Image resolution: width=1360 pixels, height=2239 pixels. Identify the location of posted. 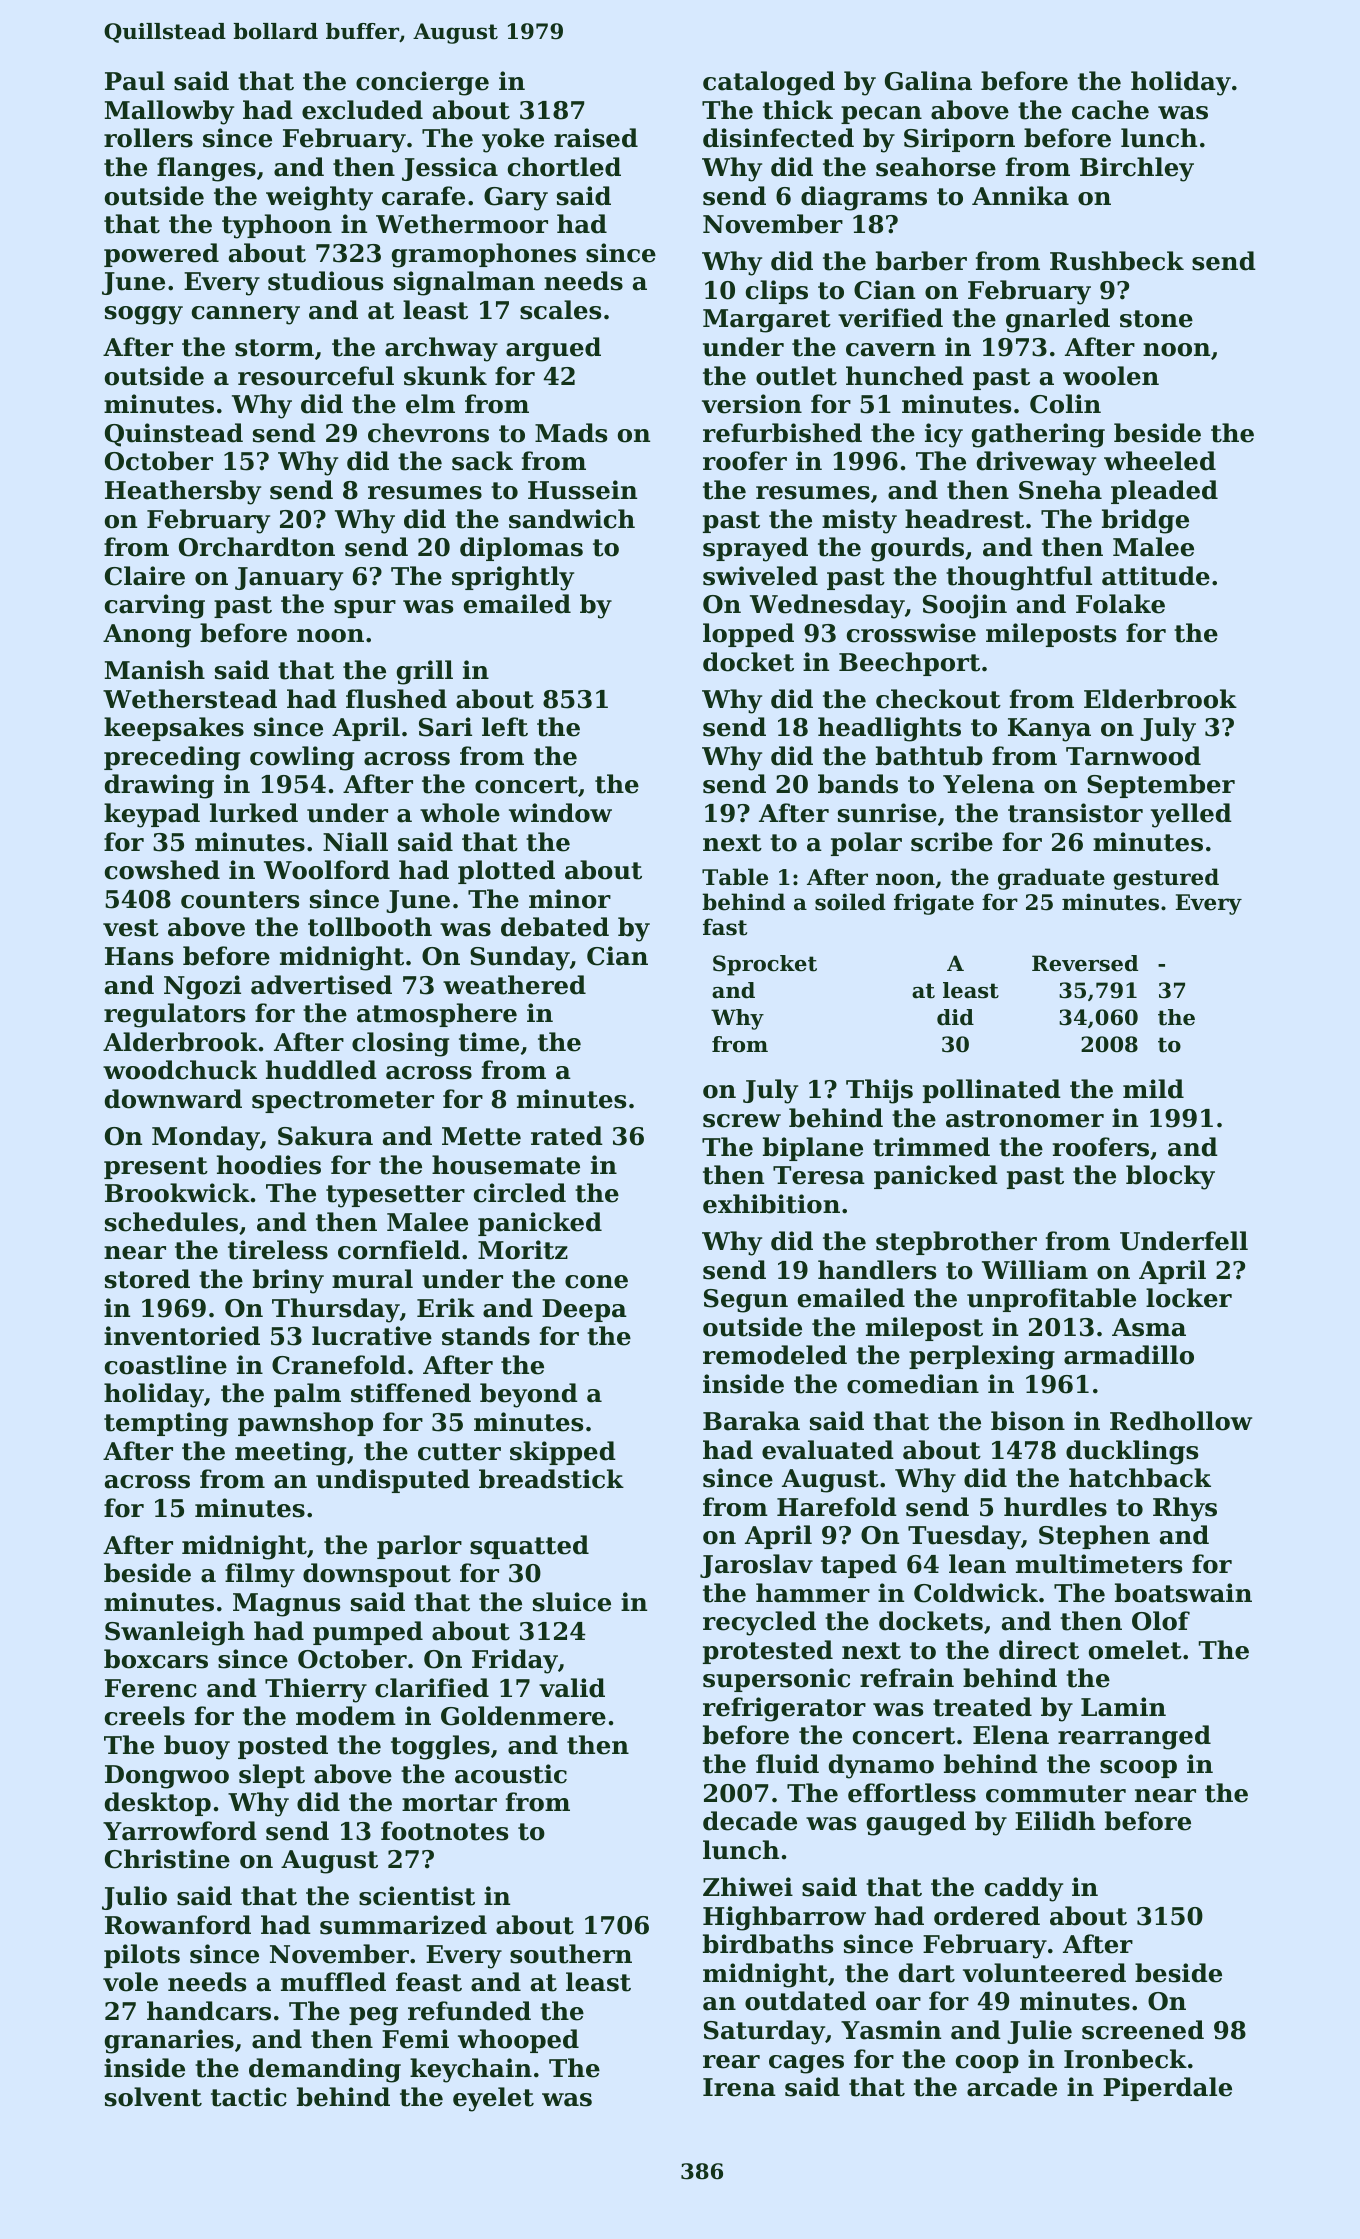
(283, 1747).
